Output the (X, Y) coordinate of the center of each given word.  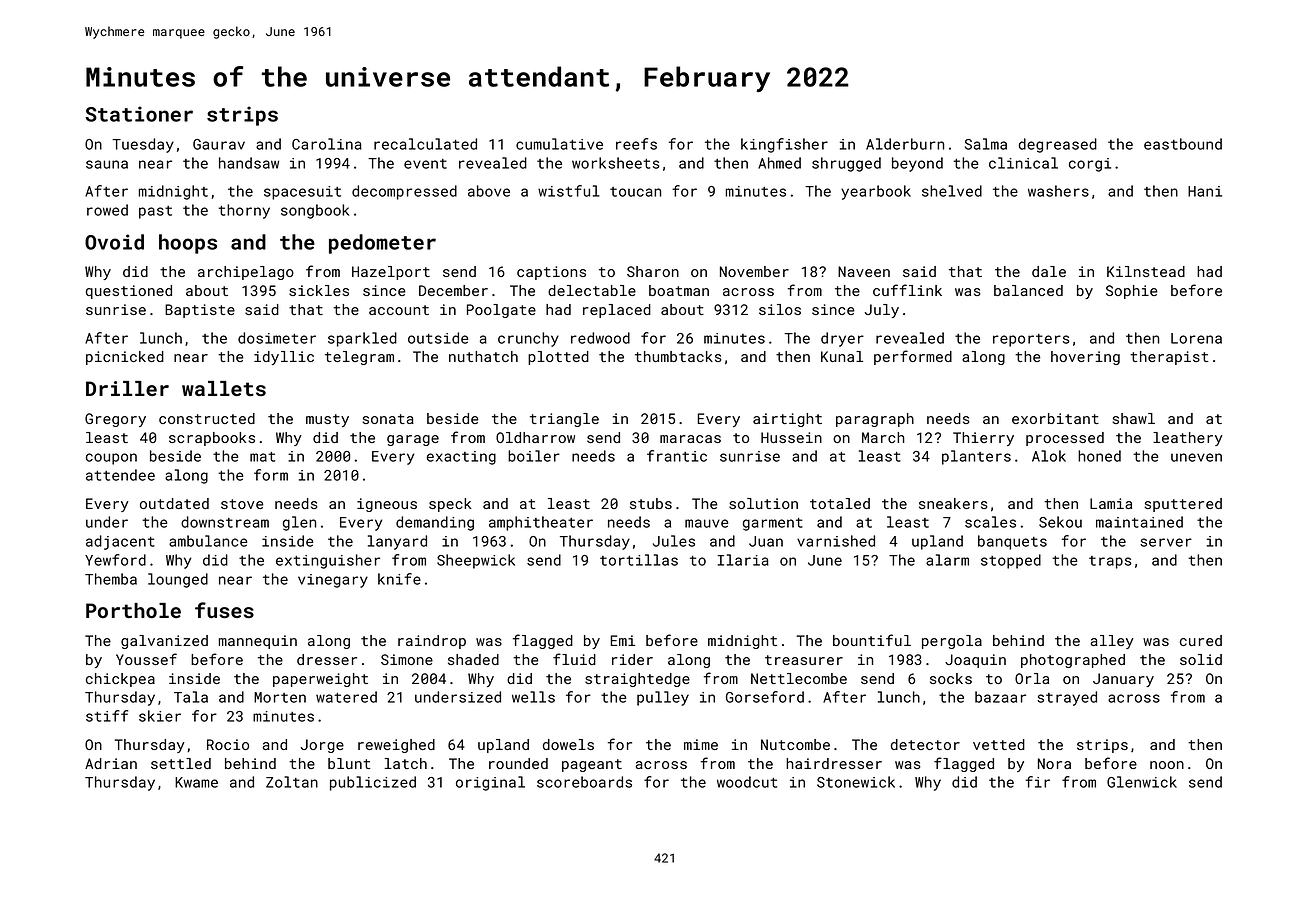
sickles (319, 290)
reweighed (396, 746)
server (1166, 542)
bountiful (872, 640)
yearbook (876, 192)
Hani (1205, 191)
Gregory (115, 420)
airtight (787, 420)
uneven (1196, 457)
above (489, 191)
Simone (407, 659)
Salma (986, 144)
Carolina (327, 144)
